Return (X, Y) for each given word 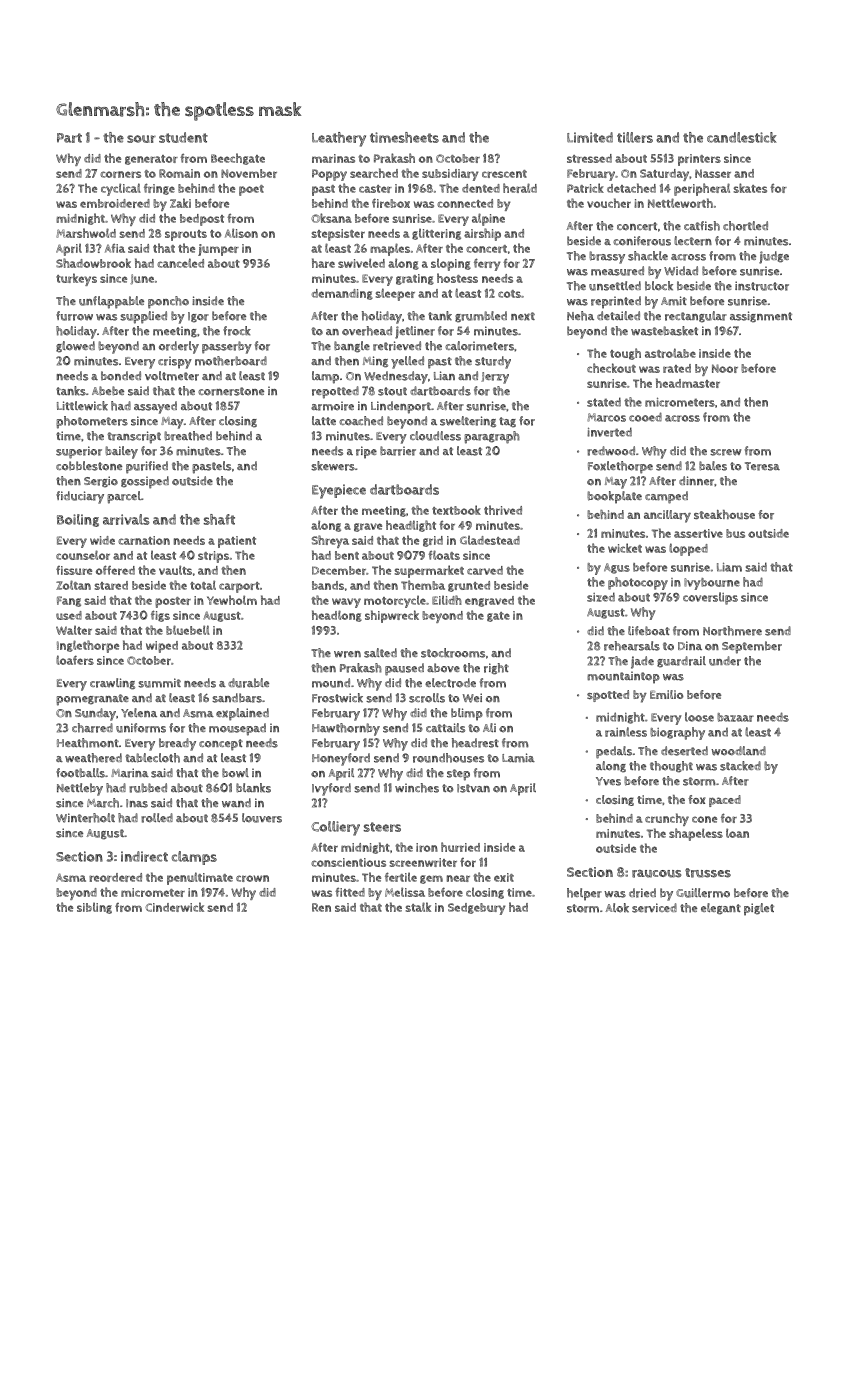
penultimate (200, 878)
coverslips (710, 598)
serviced (654, 908)
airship (482, 234)
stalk (418, 907)
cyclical (121, 189)
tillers (635, 137)
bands (328, 585)
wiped (162, 647)
